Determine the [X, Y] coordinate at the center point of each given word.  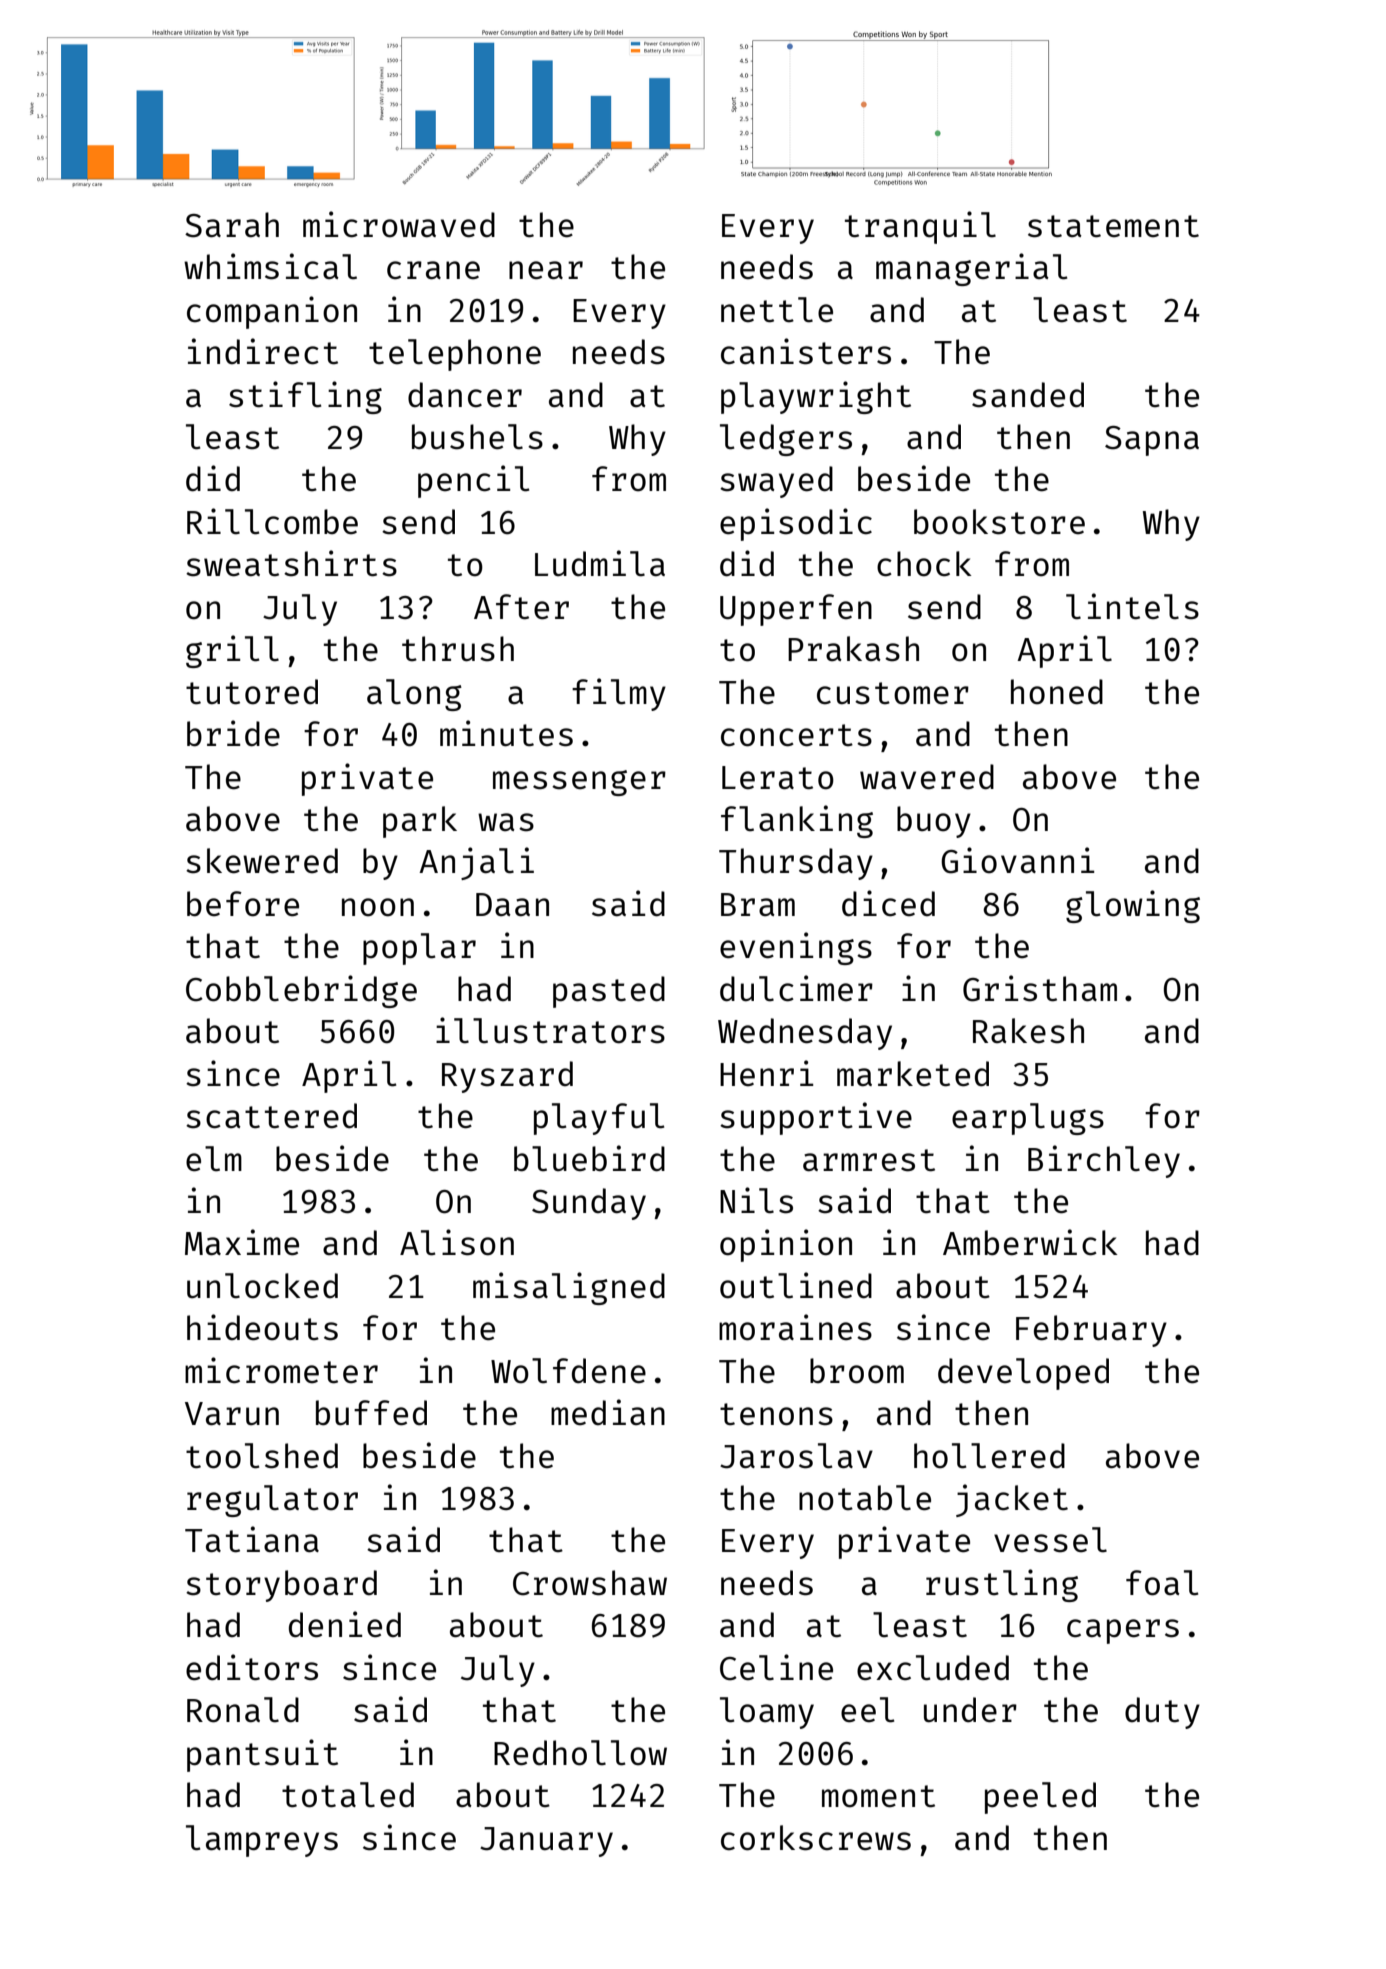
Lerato [778, 778]
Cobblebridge [301, 991]
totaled [348, 1795]
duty [1162, 1713]
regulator [272, 1501]
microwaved [399, 224]
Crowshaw [590, 1583]
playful [599, 1119]
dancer [465, 395]
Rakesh [1028, 1031]
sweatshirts [291, 563]
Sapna [1152, 441]
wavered [927, 777]
